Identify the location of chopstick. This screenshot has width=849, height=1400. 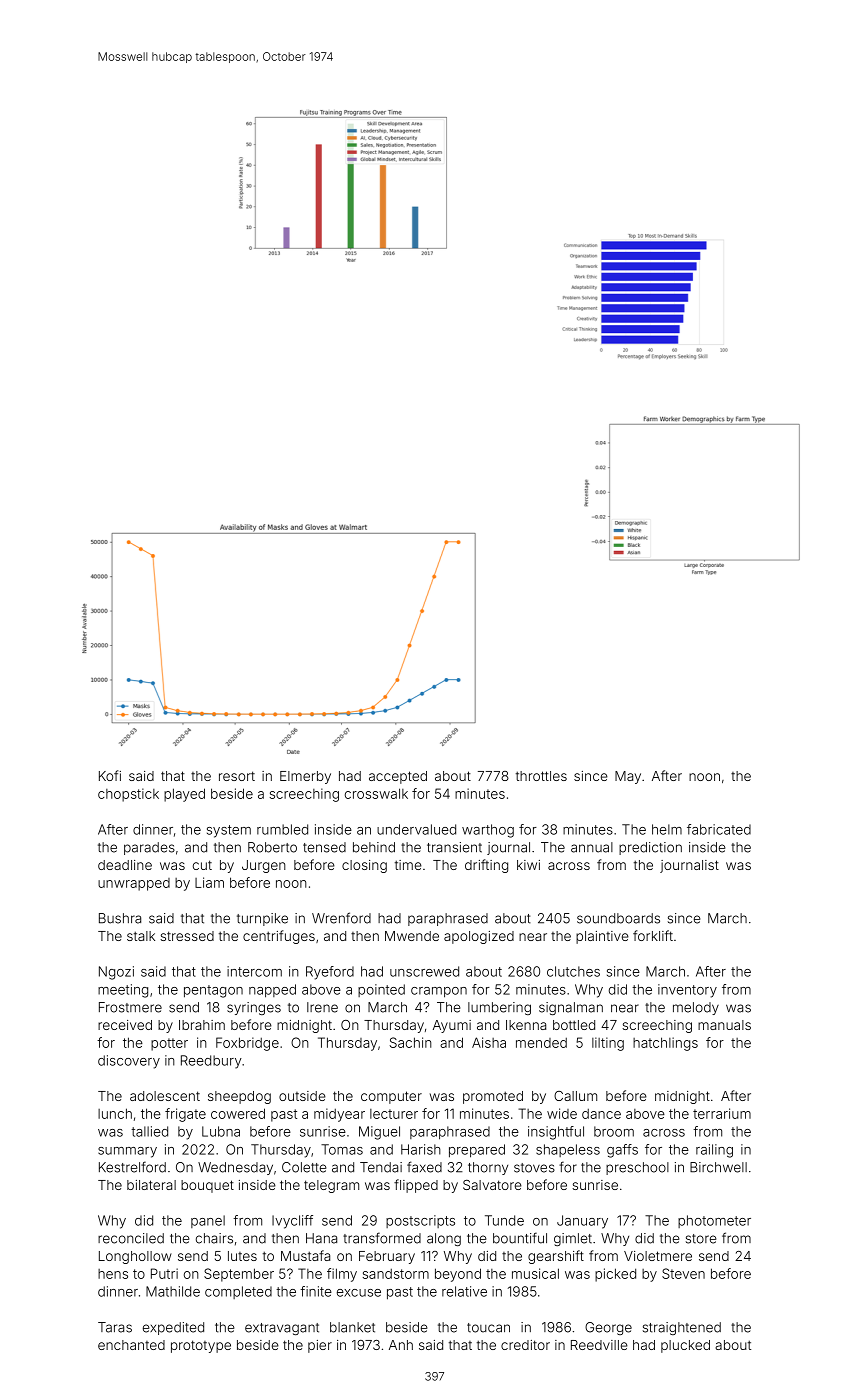
(128, 795).
